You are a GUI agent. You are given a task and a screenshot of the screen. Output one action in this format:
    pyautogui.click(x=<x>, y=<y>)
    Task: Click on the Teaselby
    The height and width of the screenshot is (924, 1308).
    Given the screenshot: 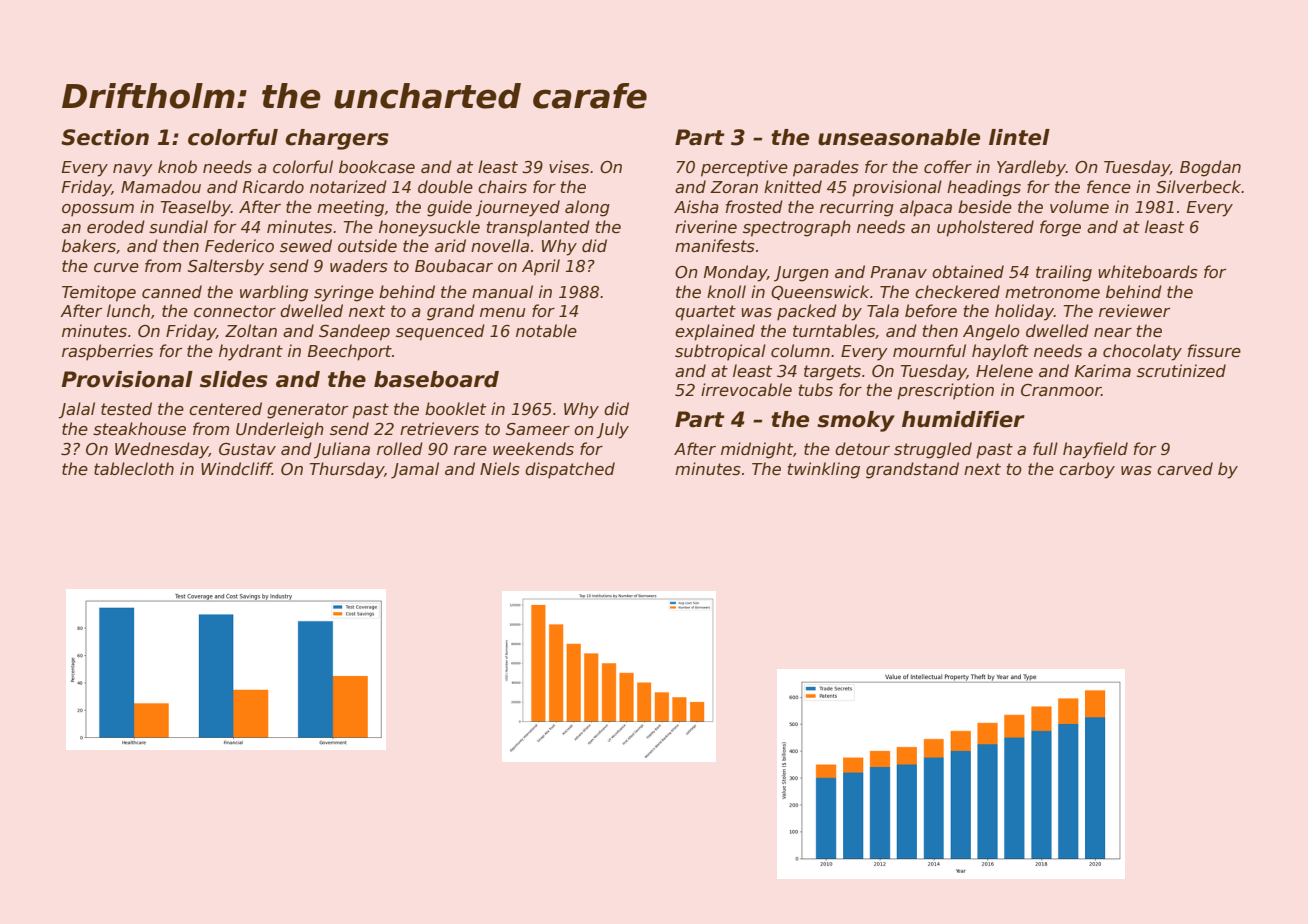 What is the action you would take?
    pyautogui.click(x=196, y=208)
